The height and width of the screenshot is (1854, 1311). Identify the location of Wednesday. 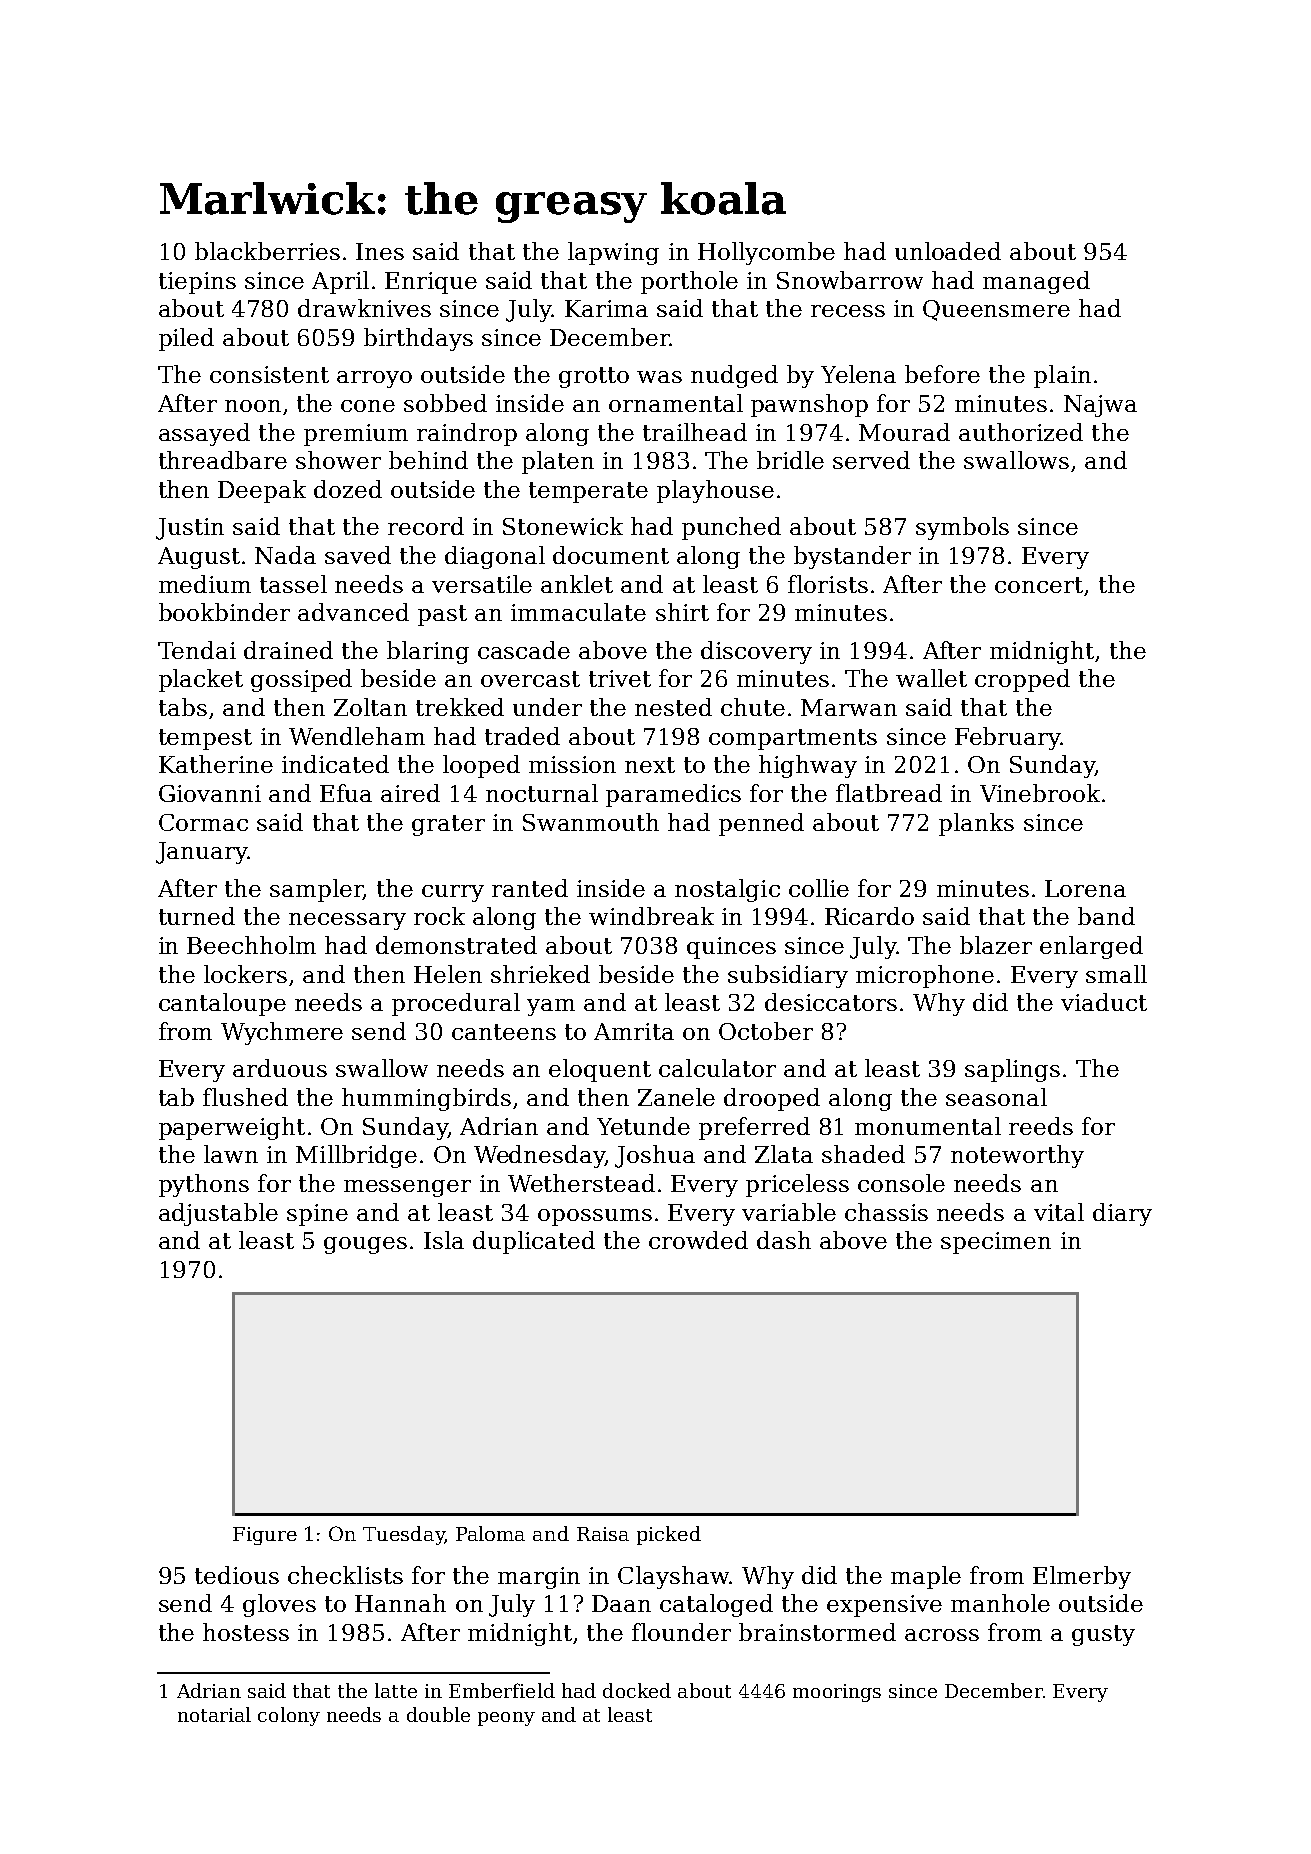
(539, 1156).
